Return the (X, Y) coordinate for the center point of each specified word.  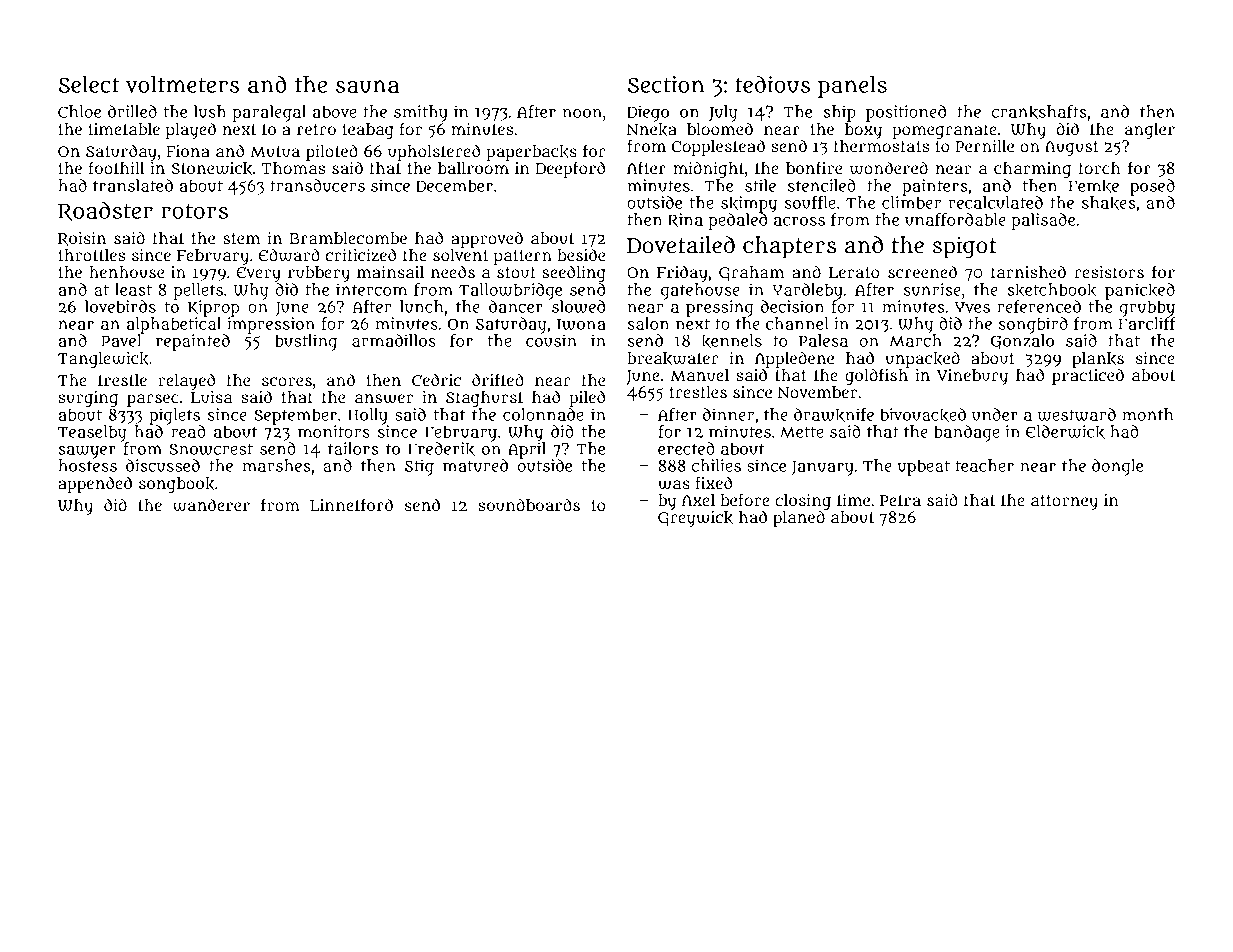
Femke (1094, 186)
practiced (1088, 376)
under (995, 414)
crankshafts (1039, 112)
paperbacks (531, 153)
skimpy (749, 204)
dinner (728, 414)
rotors (194, 211)
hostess (87, 465)
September (295, 416)
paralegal (269, 113)
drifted (498, 379)
